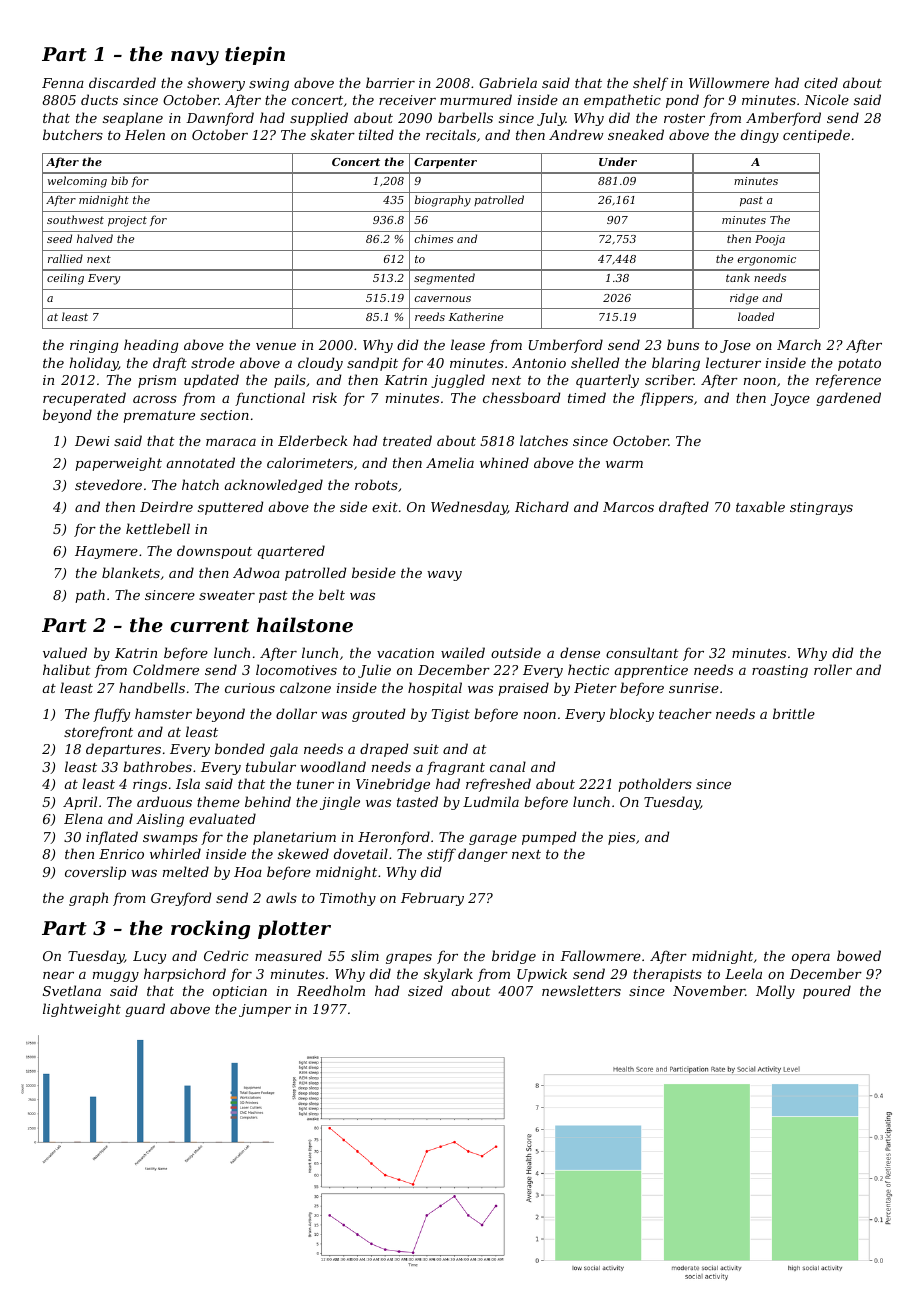 This document has height=1308, width=924. Describe the element at coordinates (738, 277) in the document. I see `tank` at that location.
